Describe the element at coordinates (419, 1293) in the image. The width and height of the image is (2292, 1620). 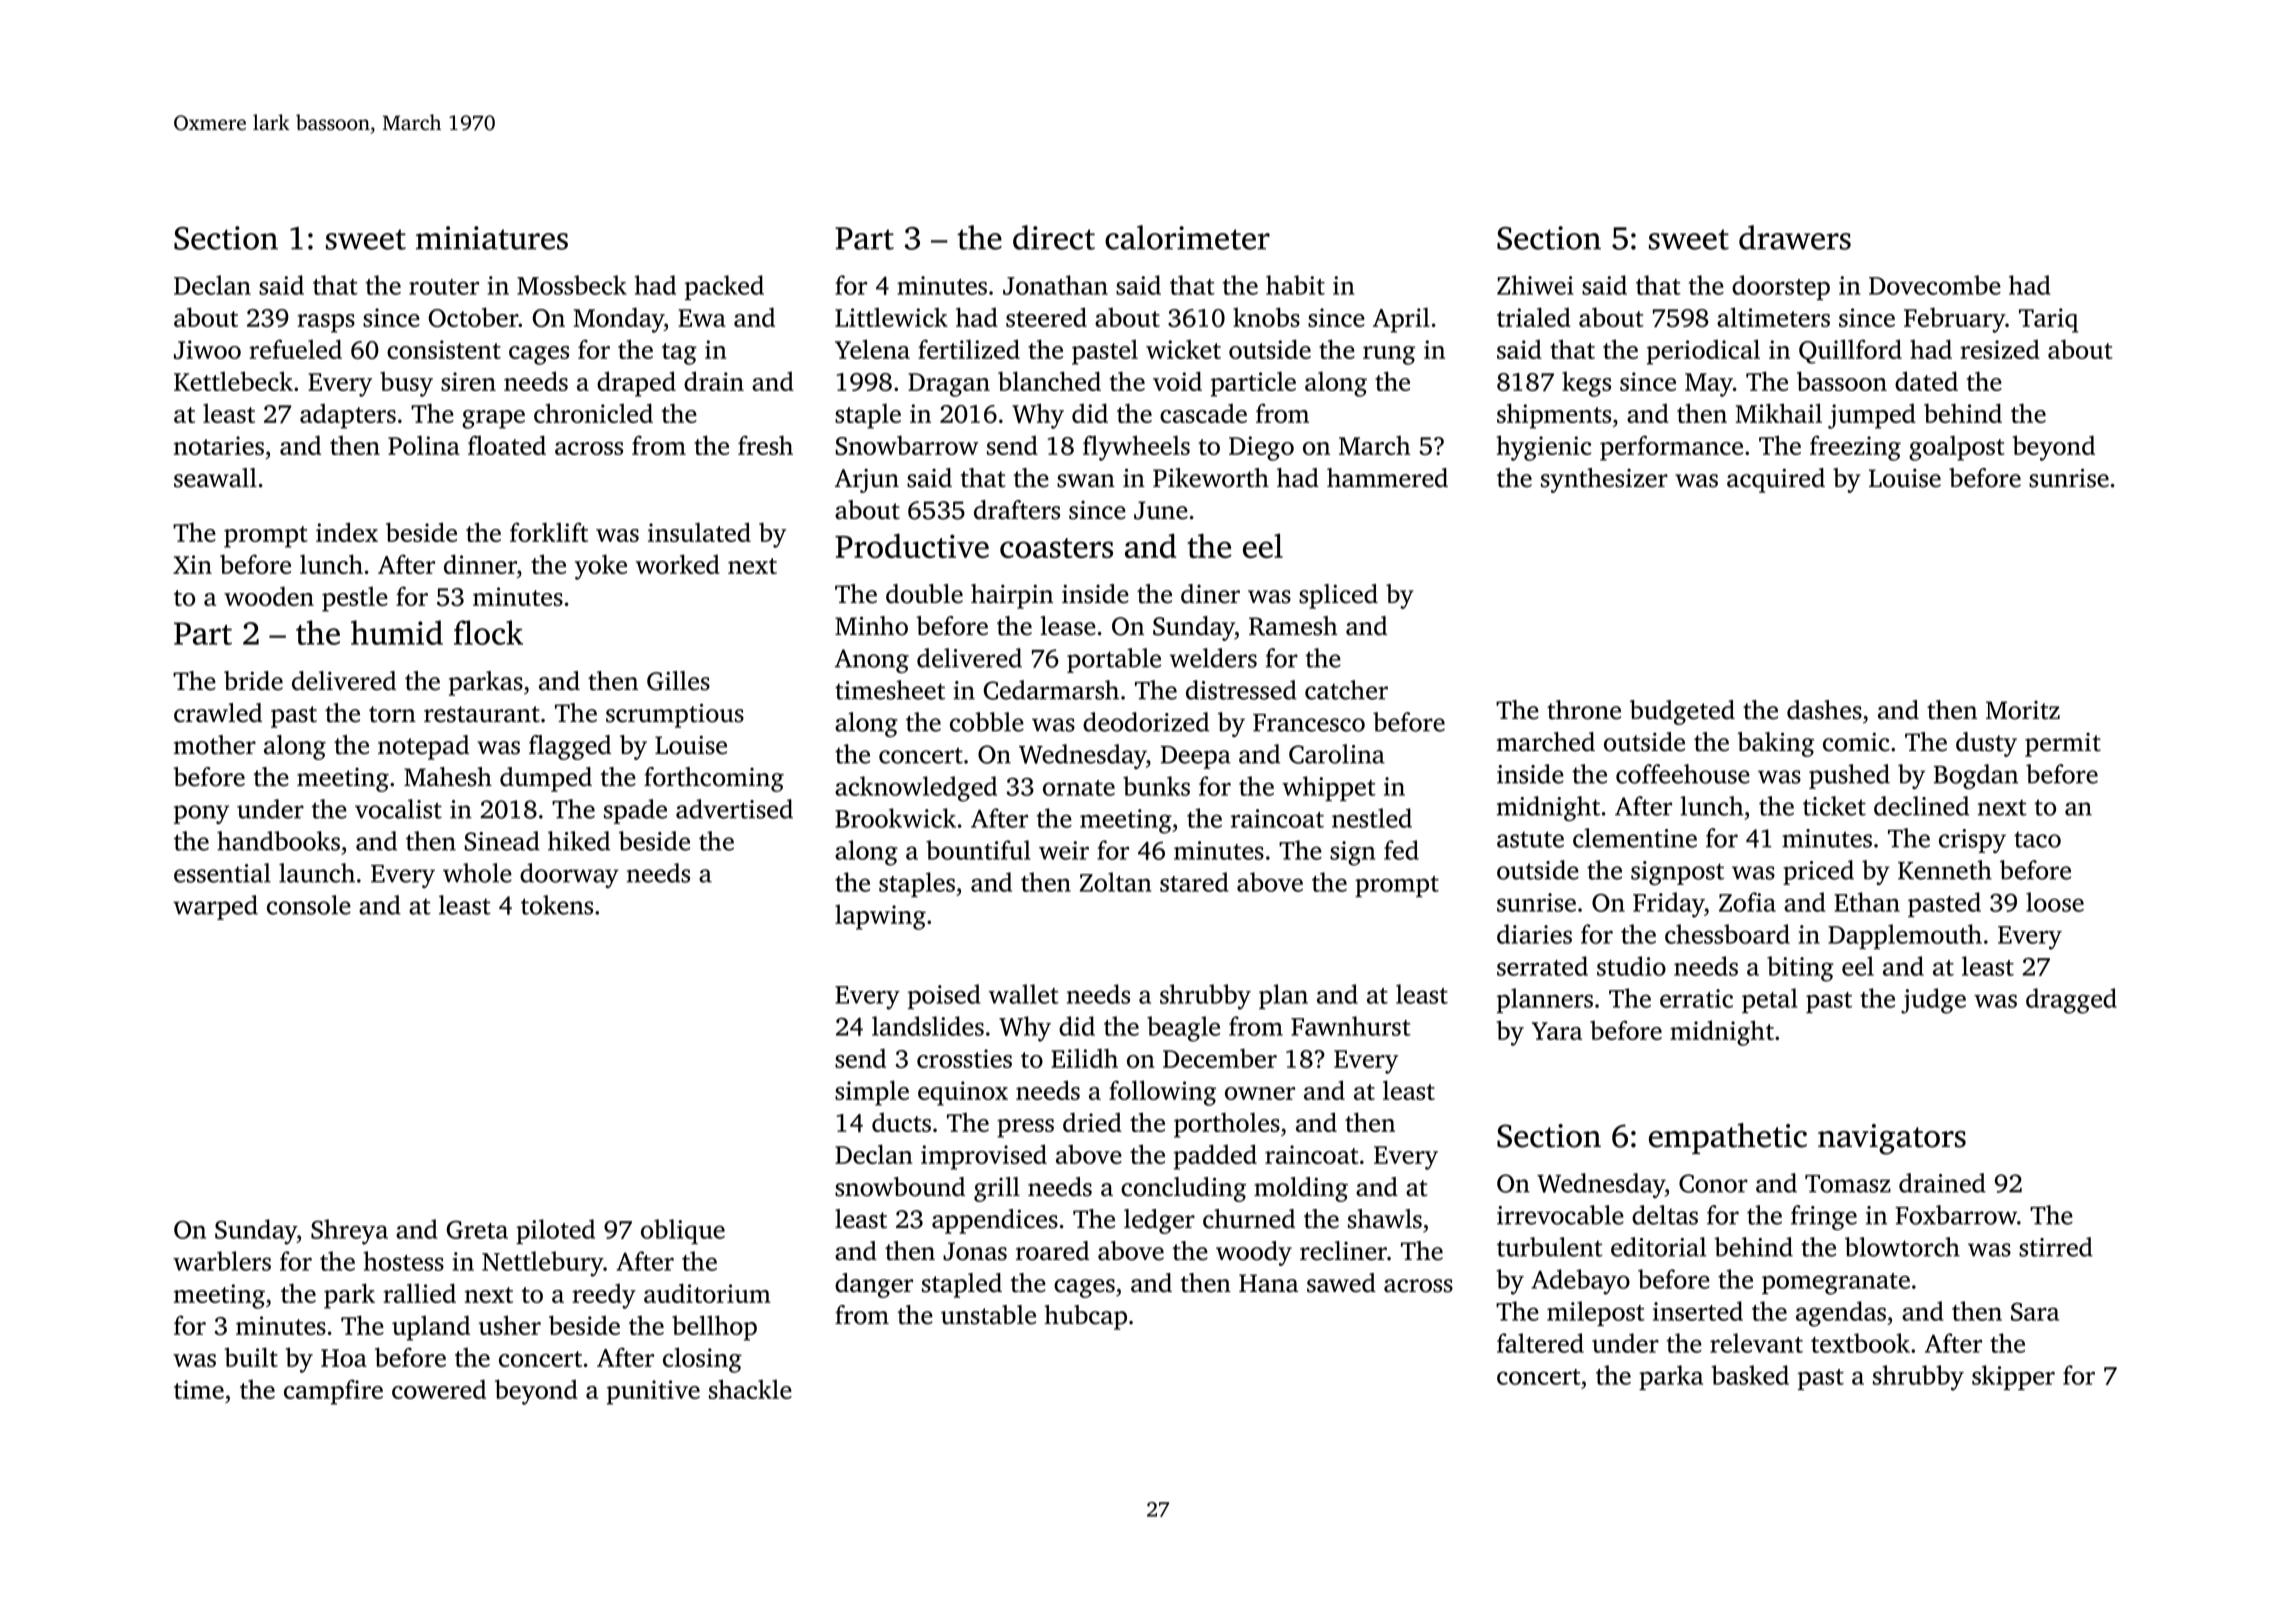
I see `rallied` at that location.
